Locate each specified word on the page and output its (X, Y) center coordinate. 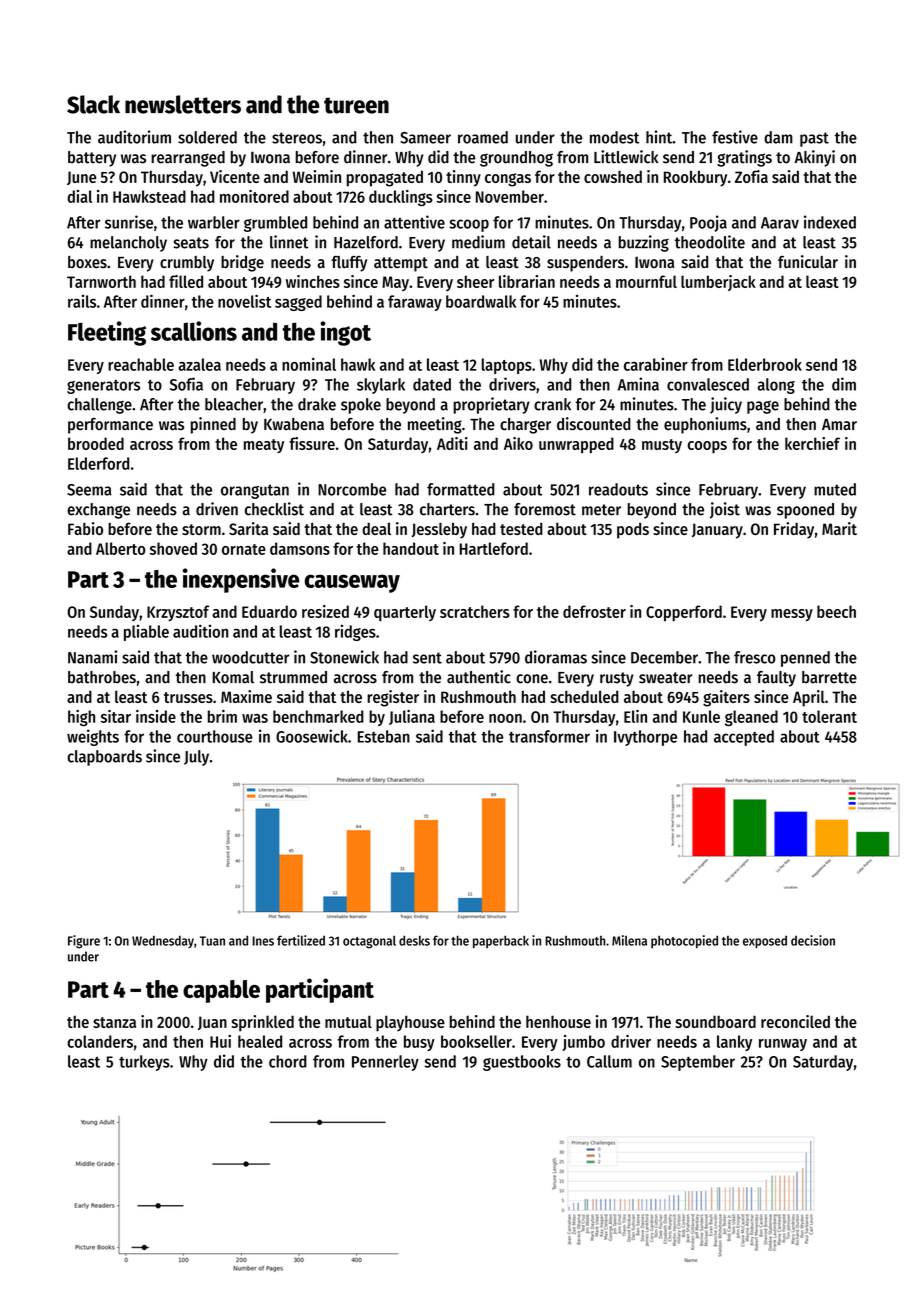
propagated (385, 178)
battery (92, 159)
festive (735, 137)
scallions (194, 331)
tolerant (829, 716)
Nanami (92, 657)
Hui (220, 1041)
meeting (435, 425)
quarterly (405, 613)
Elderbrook (765, 364)
